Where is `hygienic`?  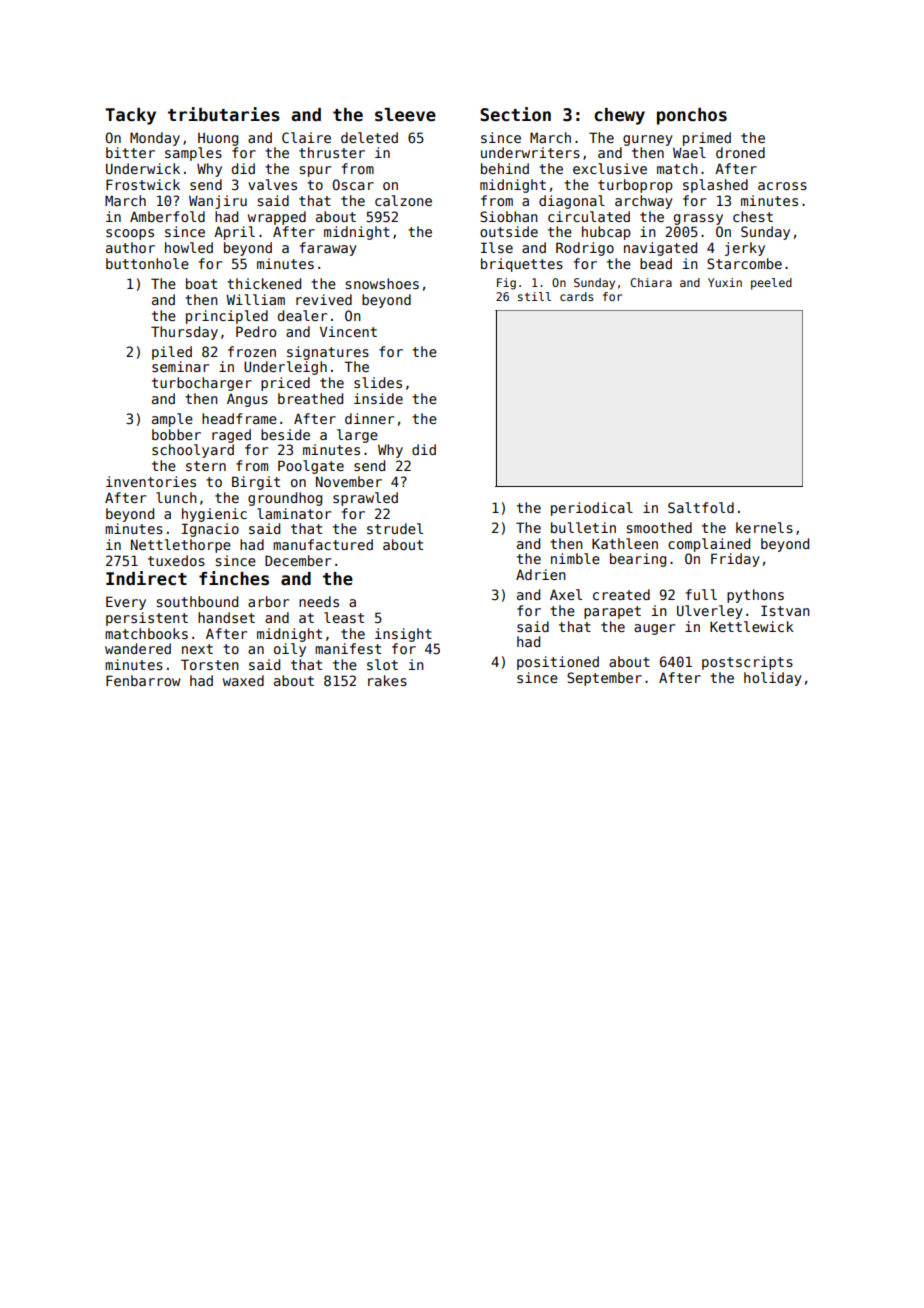 hygienic is located at coordinates (214, 515).
